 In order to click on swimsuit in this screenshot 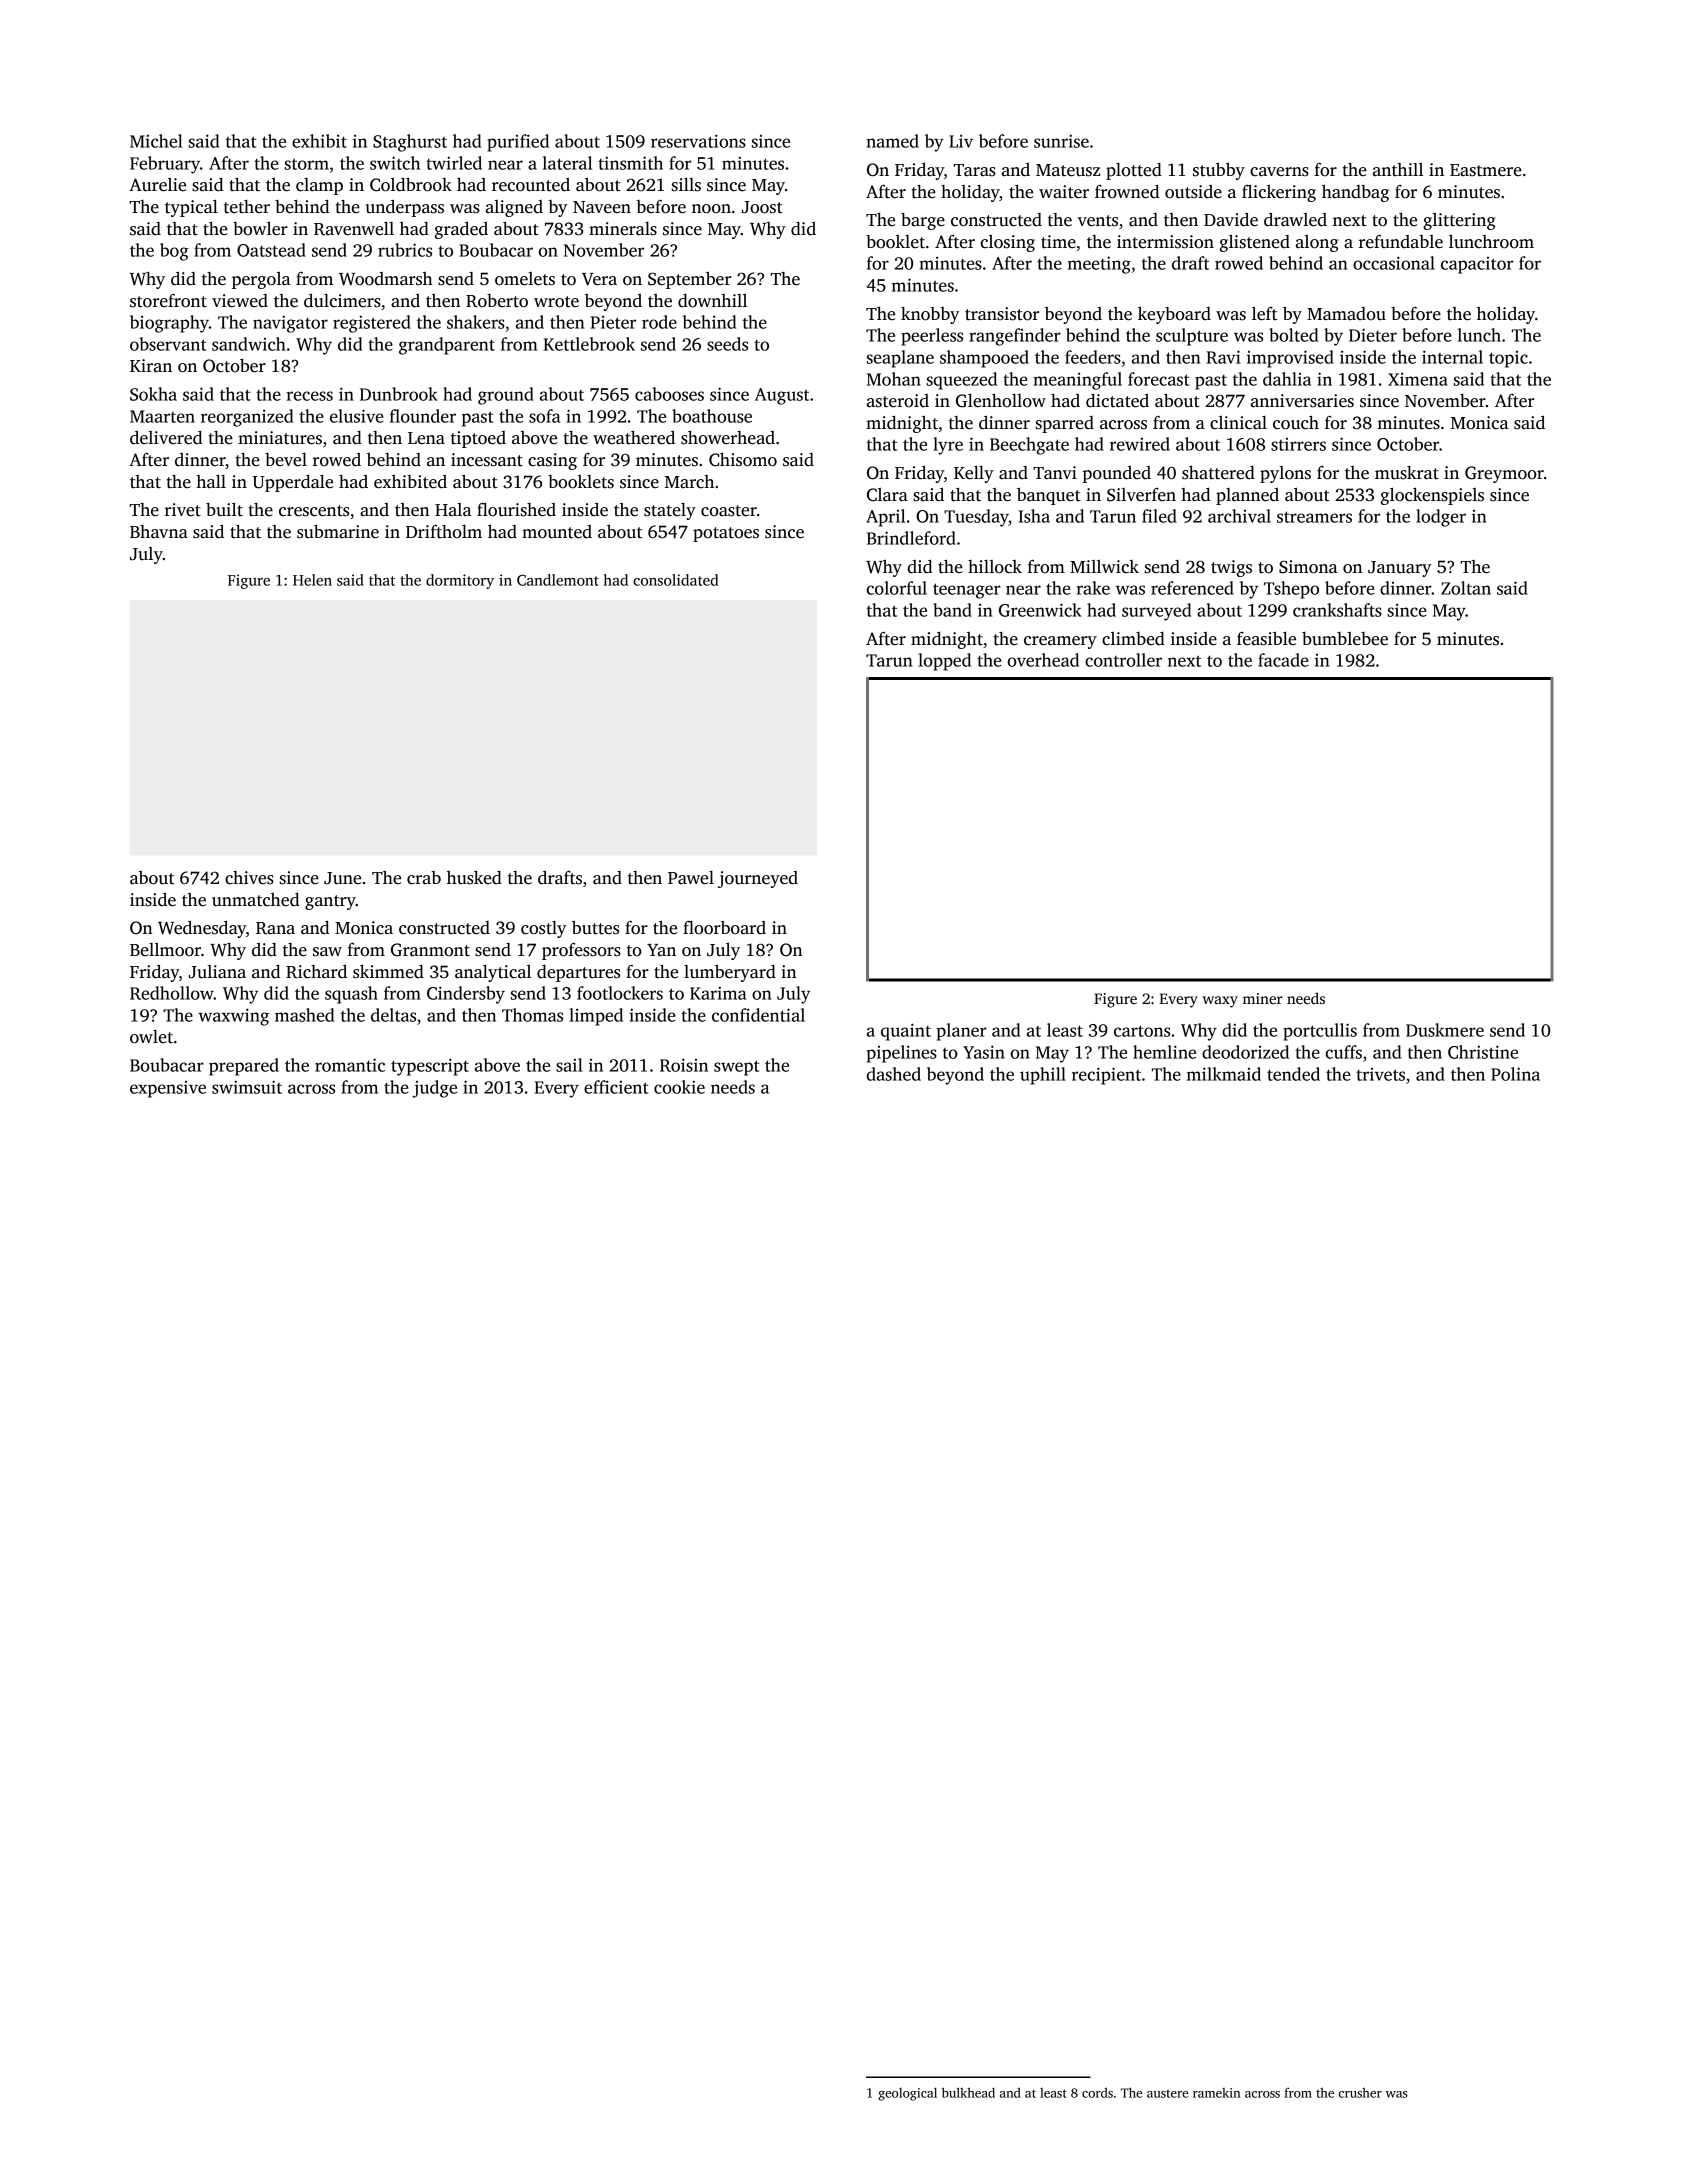, I will do `click(247, 1087)`.
